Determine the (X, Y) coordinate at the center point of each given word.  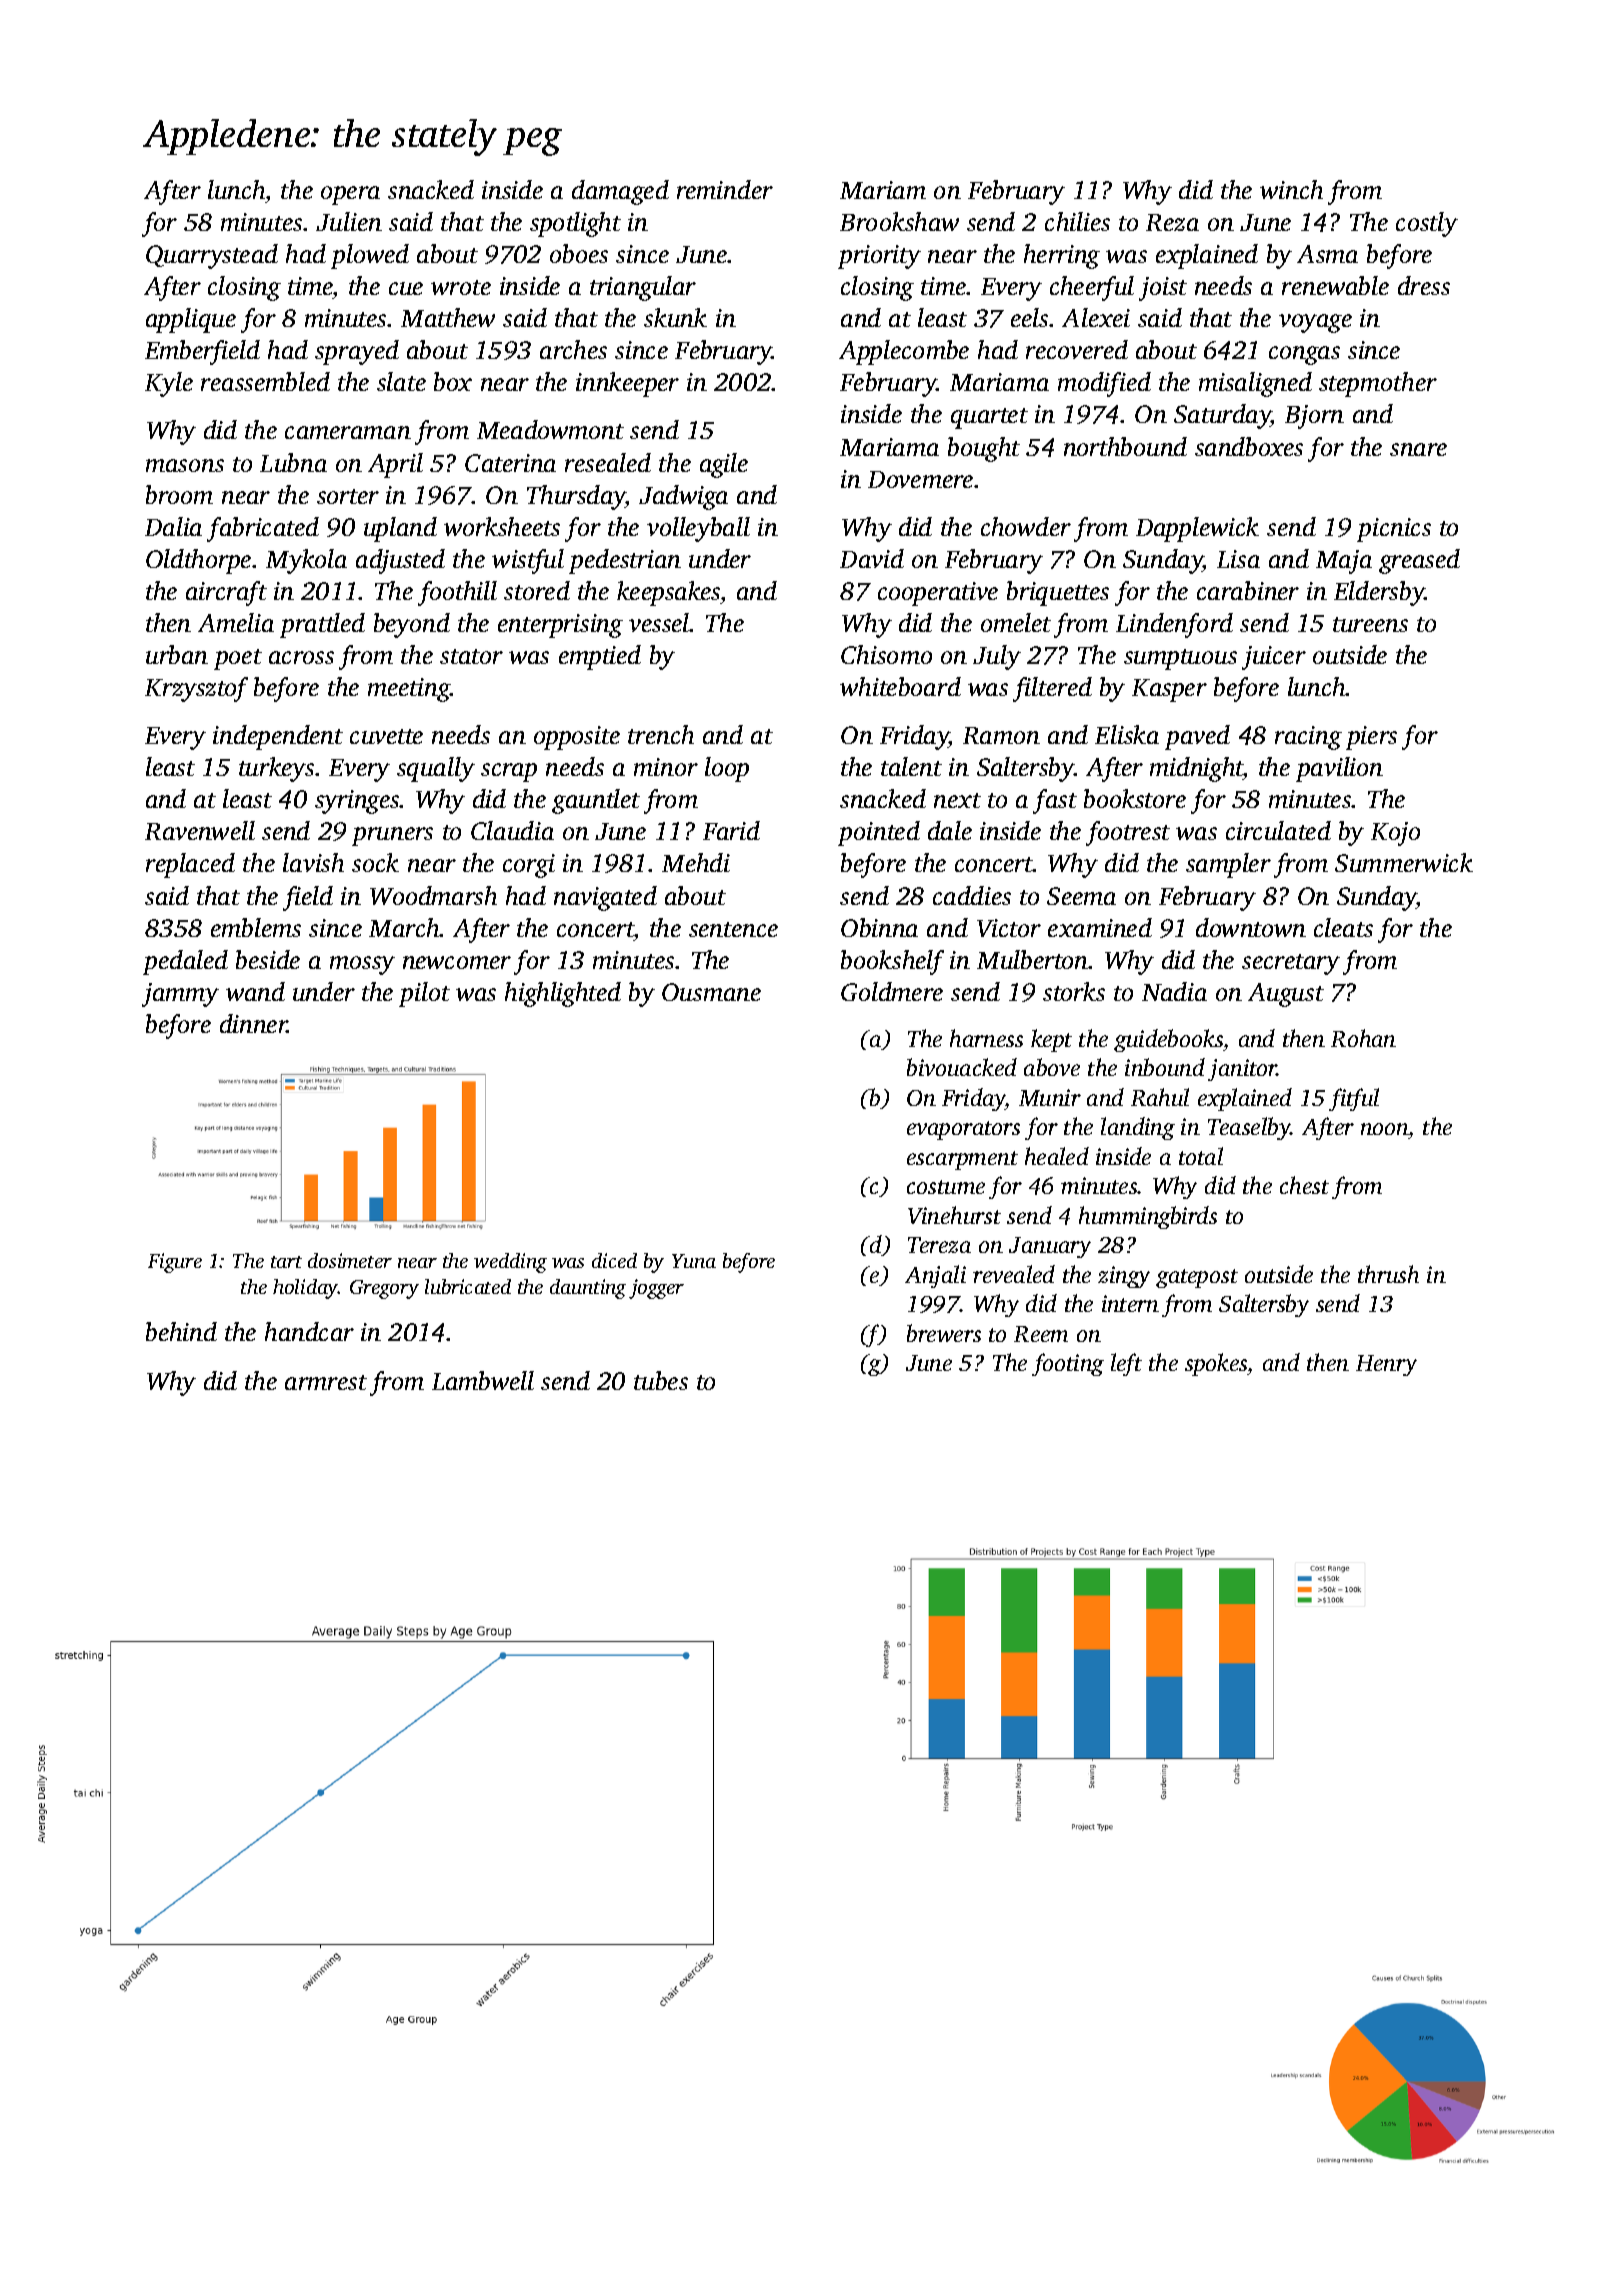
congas (1304, 355)
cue (406, 288)
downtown (1251, 927)
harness (986, 1038)
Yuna (694, 1261)
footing (1068, 1364)
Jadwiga (683, 497)
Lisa (1238, 559)
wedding (510, 1263)
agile (724, 465)
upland (400, 529)
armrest (326, 1382)
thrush (1388, 1274)
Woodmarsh (433, 895)
